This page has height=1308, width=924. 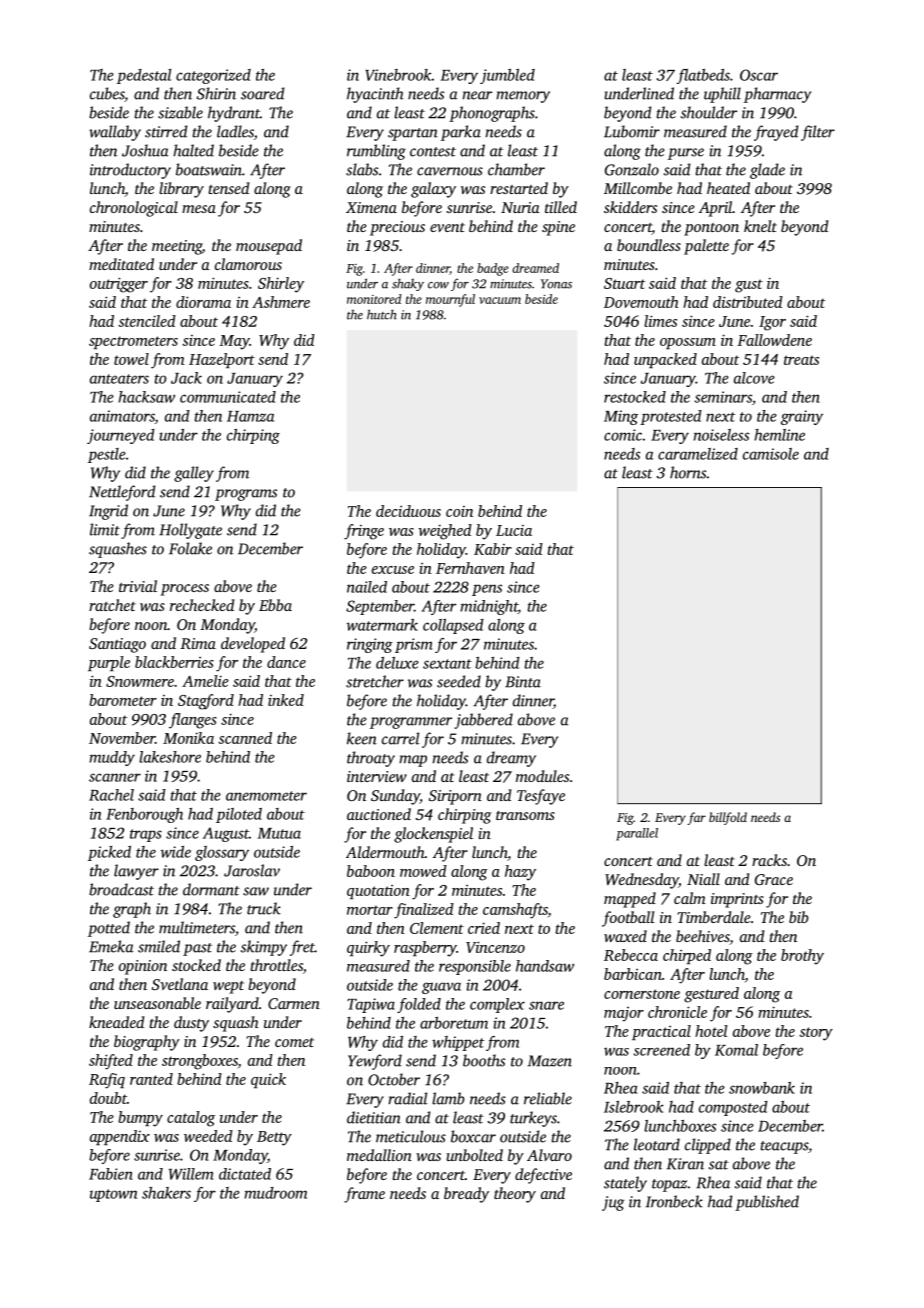 I want to click on ringing, so click(x=370, y=645).
